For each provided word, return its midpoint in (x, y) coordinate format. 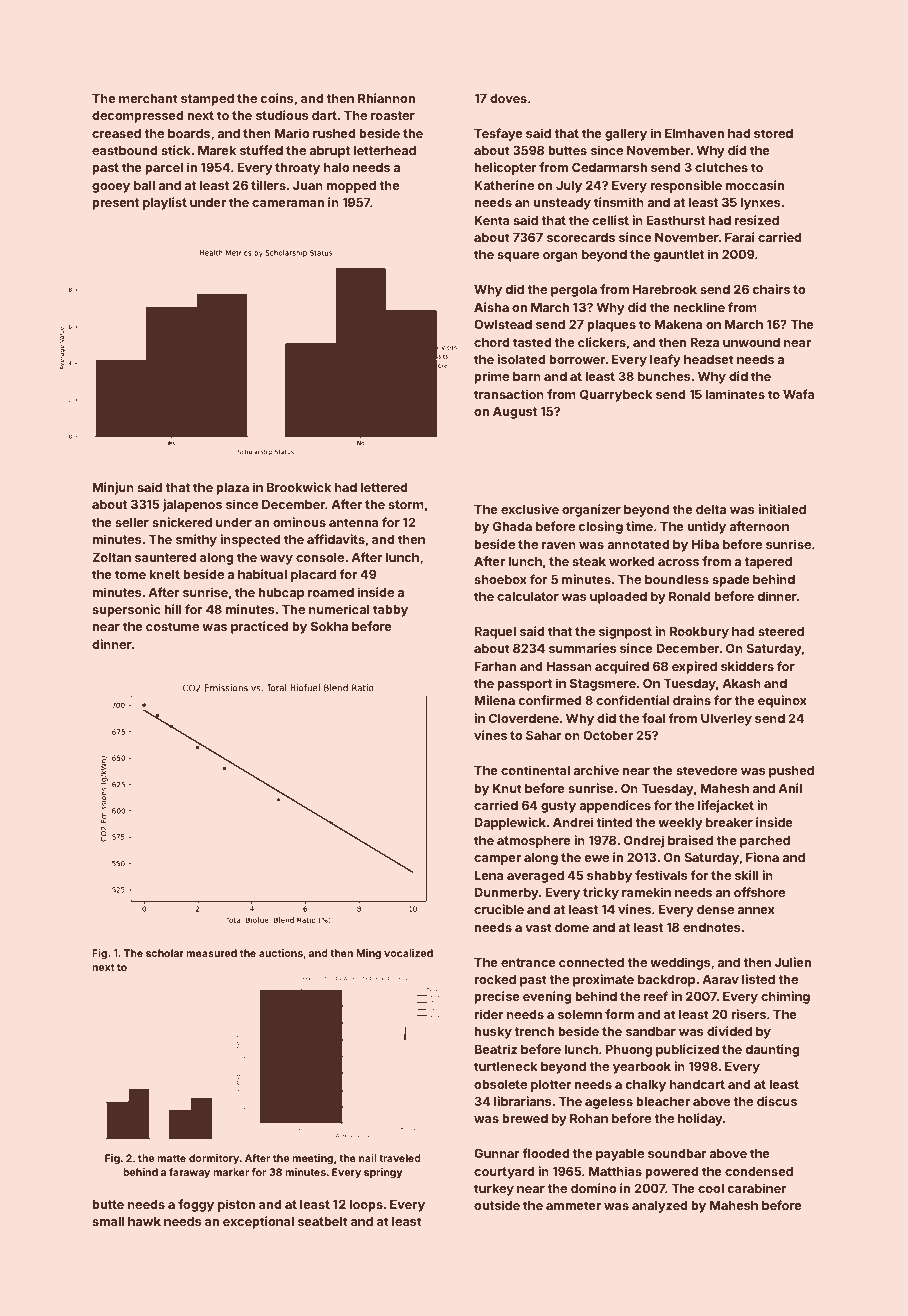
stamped (207, 100)
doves (508, 98)
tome (130, 574)
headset (709, 359)
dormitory (214, 1159)
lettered (384, 487)
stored (773, 133)
